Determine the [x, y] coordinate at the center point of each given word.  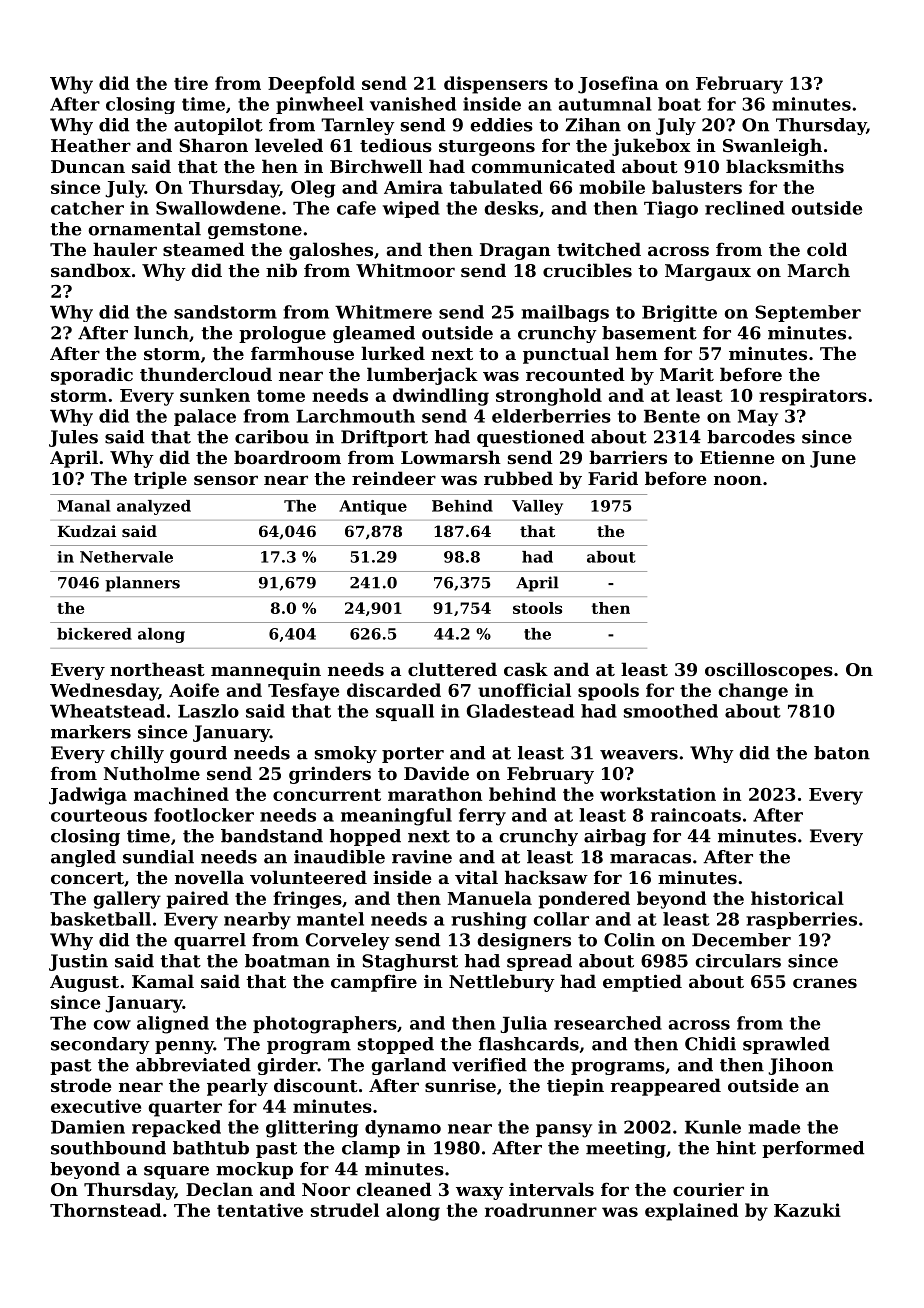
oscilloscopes [769, 671]
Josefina [618, 85]
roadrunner [541, 1210]
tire [191, 83]
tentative [260, 1210]
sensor [226, 480]
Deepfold [311, 85]
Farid [613, 478]
